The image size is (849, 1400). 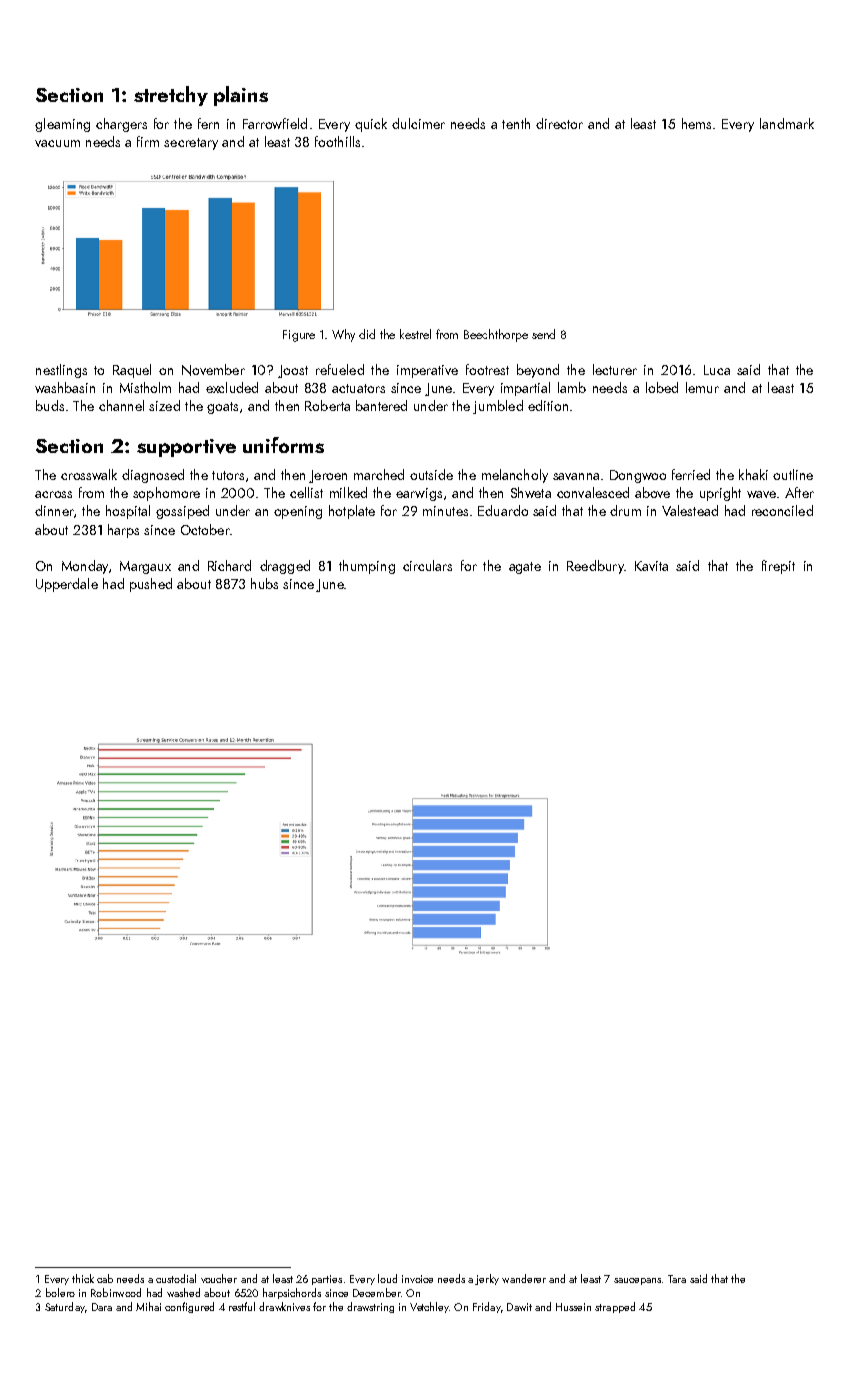 What do you see at coordinates (370, 1307) in the screenshot?
I see `drawstring` at bounding box center [370, 1307].
